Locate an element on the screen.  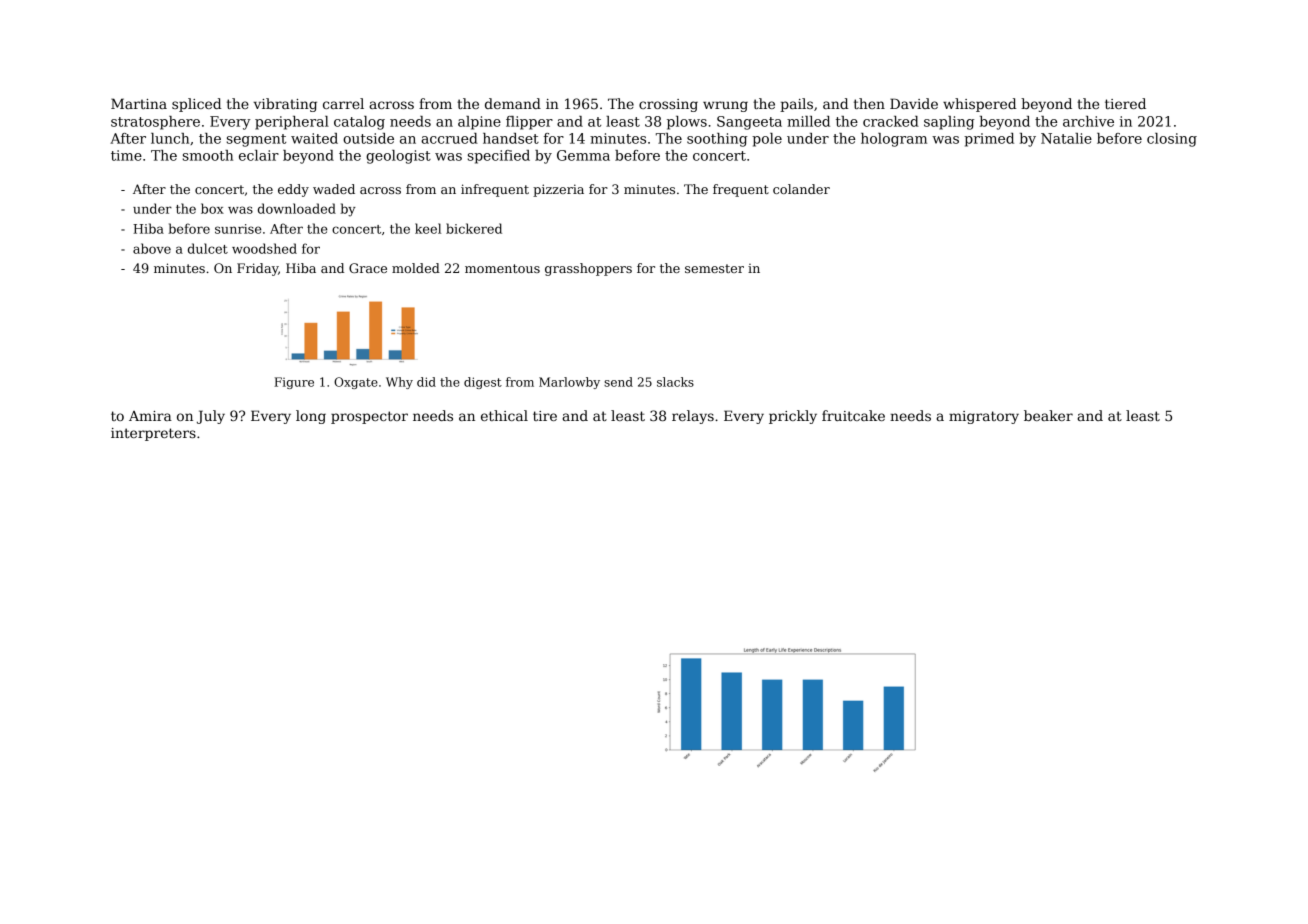
colander is located at coordinates (801, 189).
